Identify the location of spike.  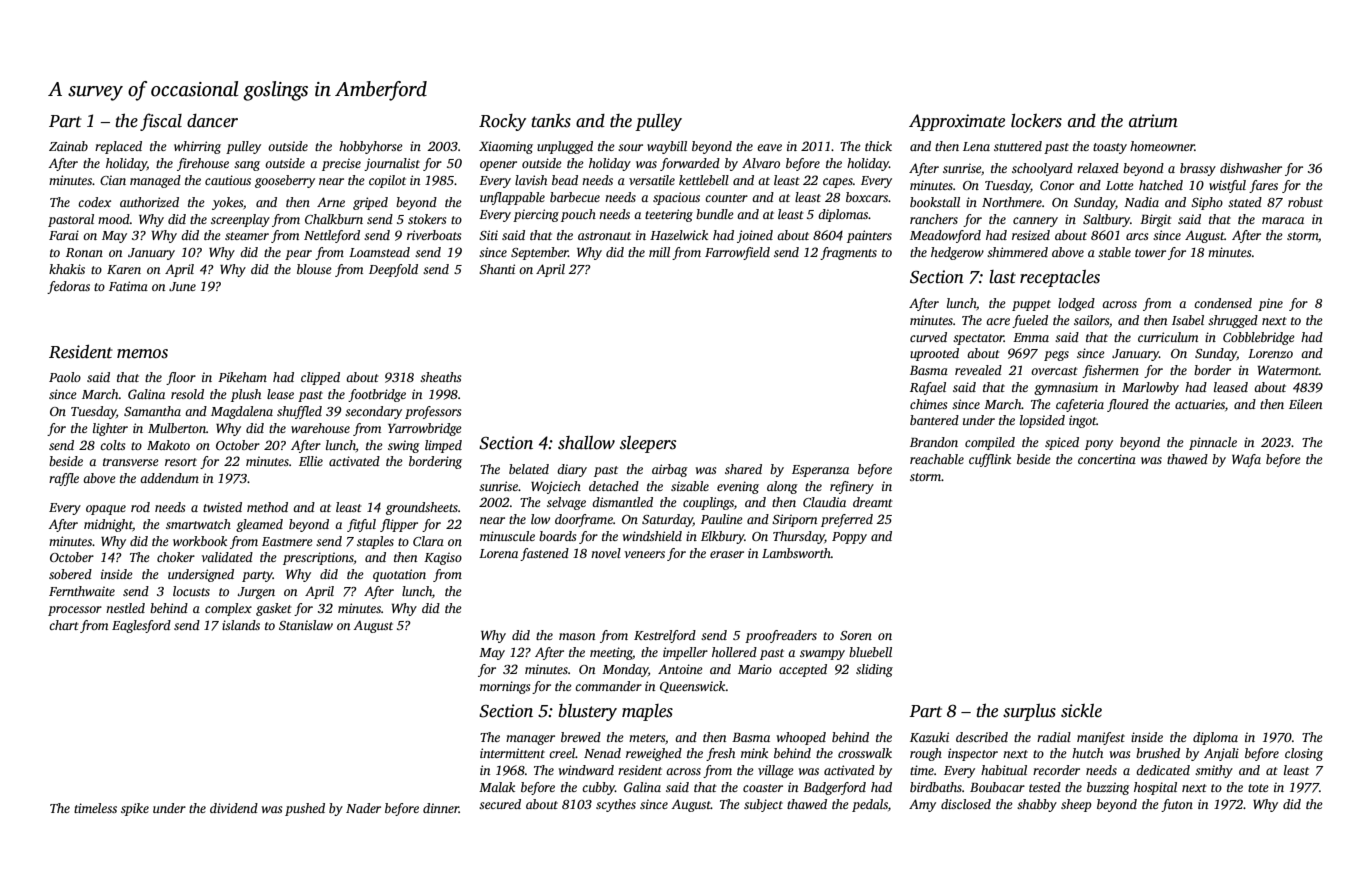
(135, 809).
